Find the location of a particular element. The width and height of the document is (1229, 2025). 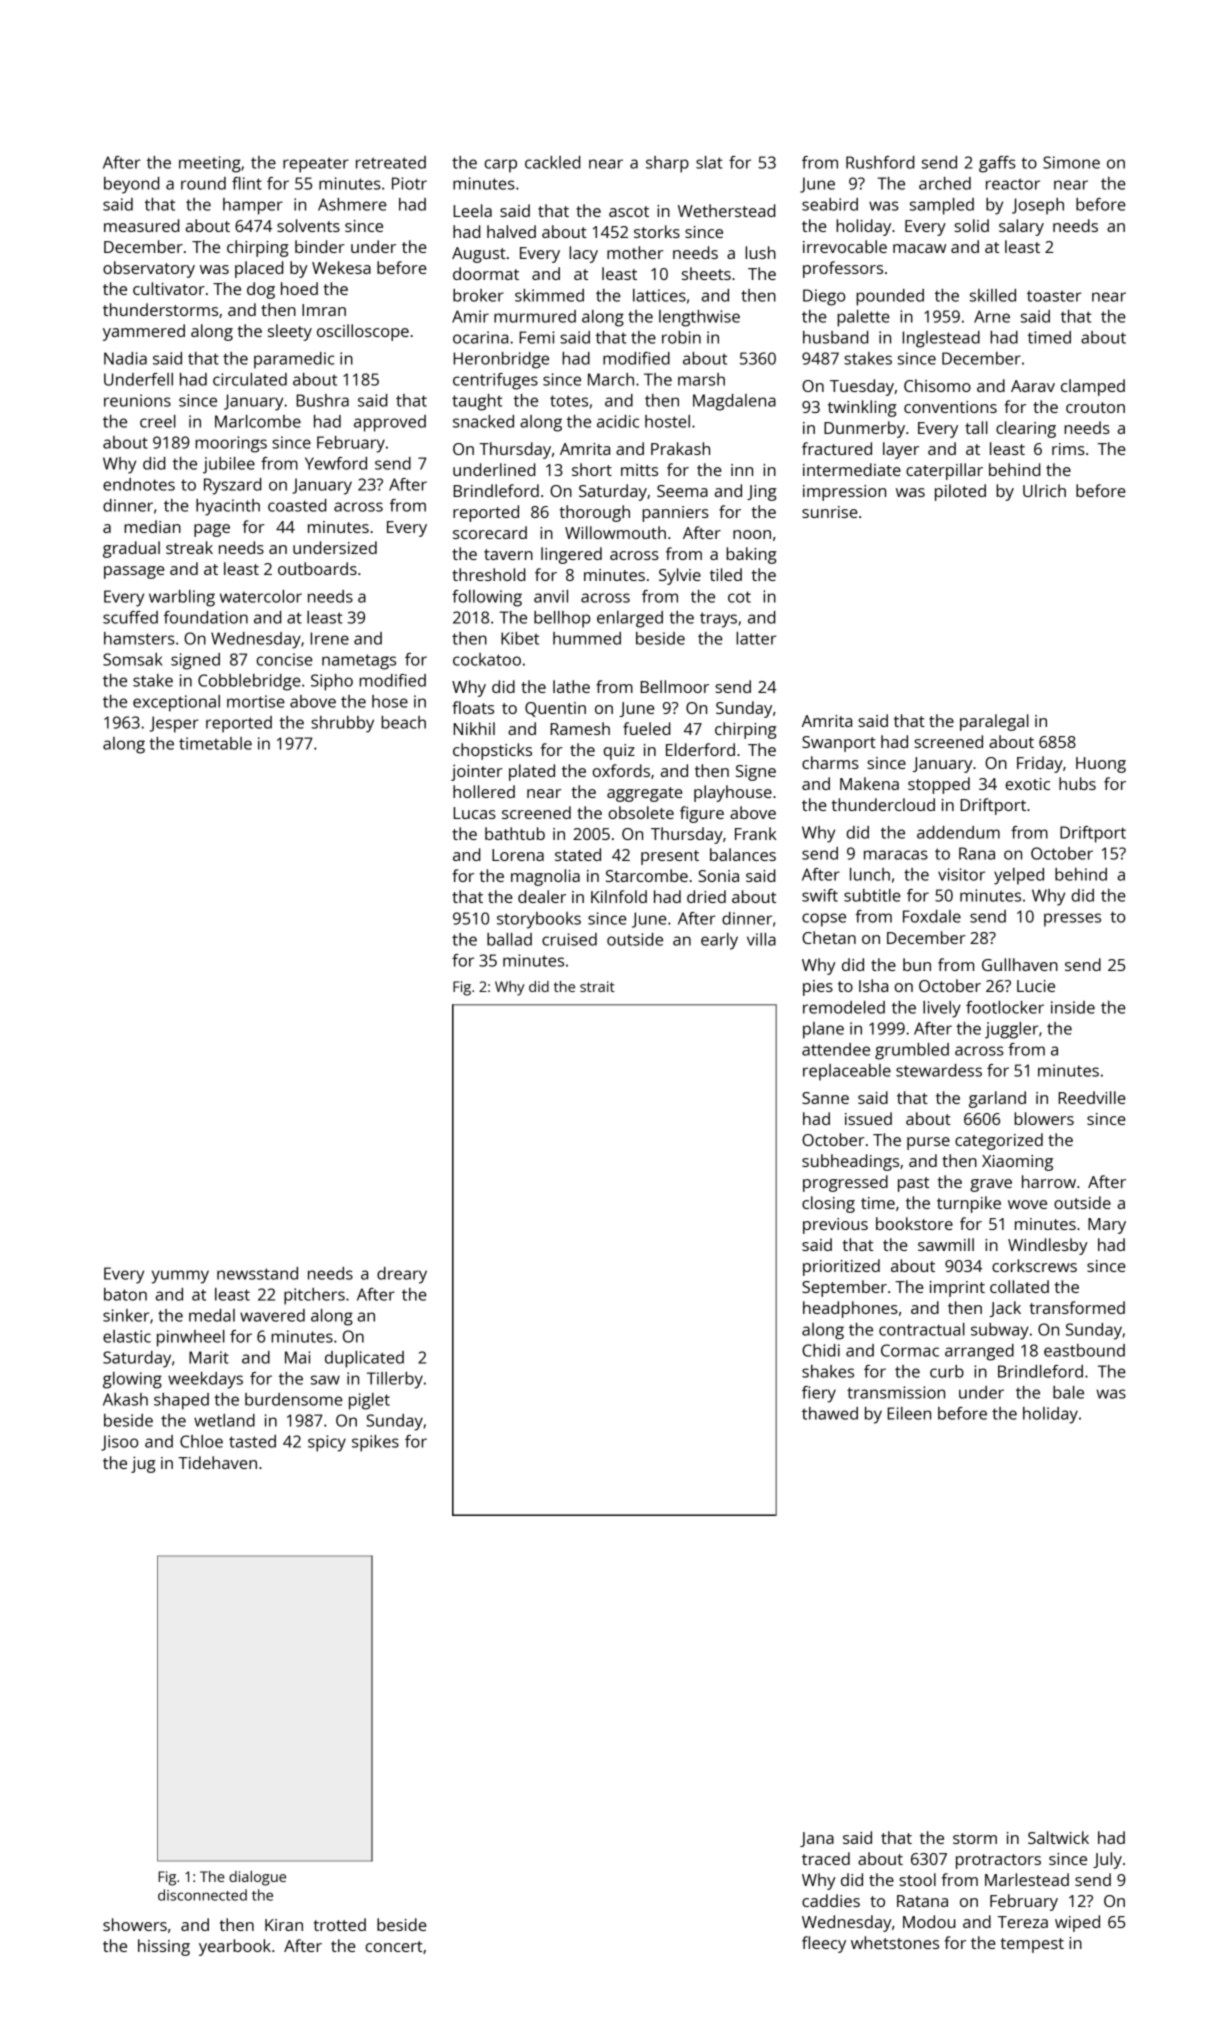

Jana is located at coordinates (817, 1839).
